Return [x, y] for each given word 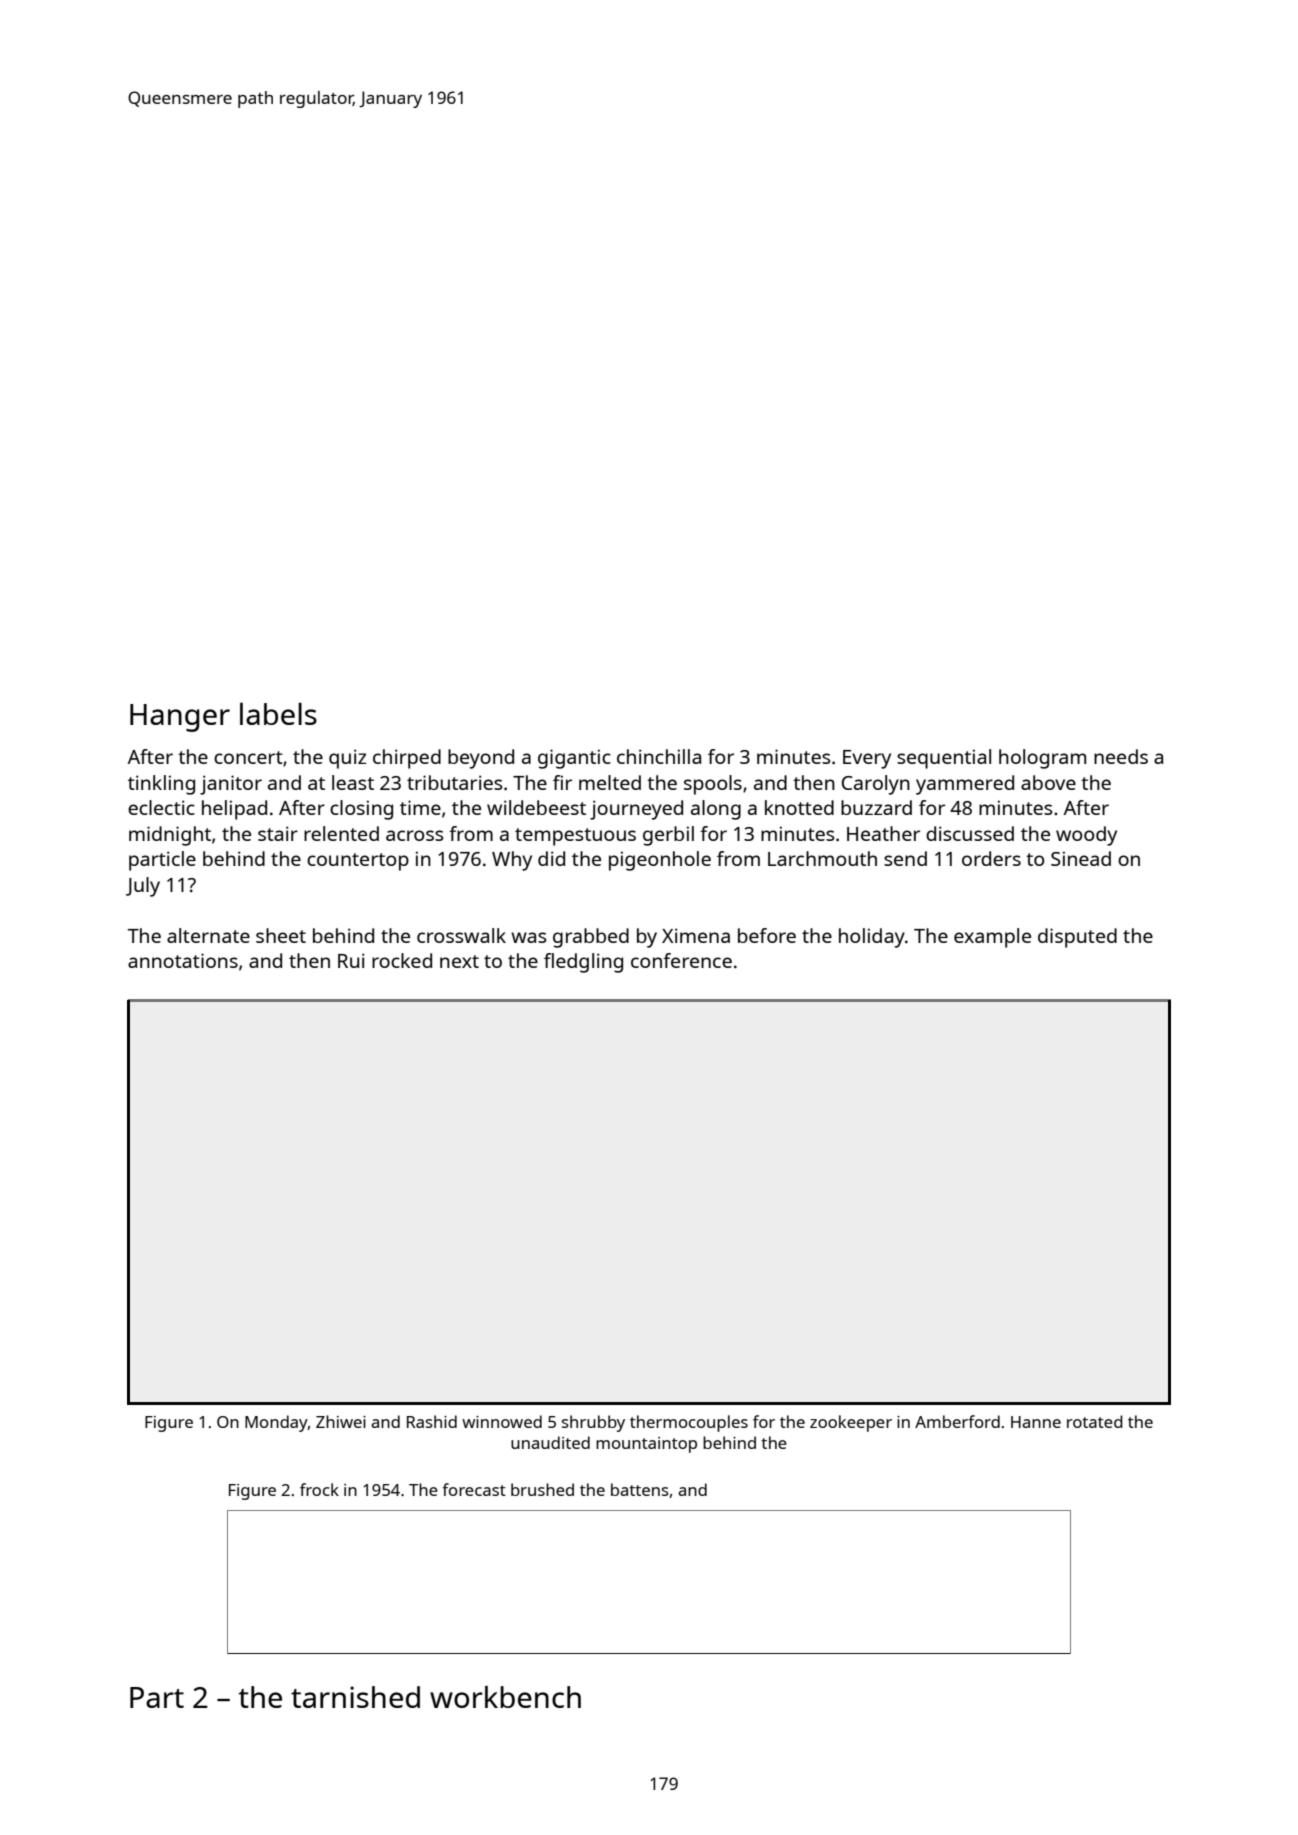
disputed [1077, 938]
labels [278, 713]
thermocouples [689, 1423]
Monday [276, 1423]
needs [1121, 756]
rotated [1095, 1421]
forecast [474, 1489]
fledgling [583, 963]
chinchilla [659, 756]
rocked [402, 960]
